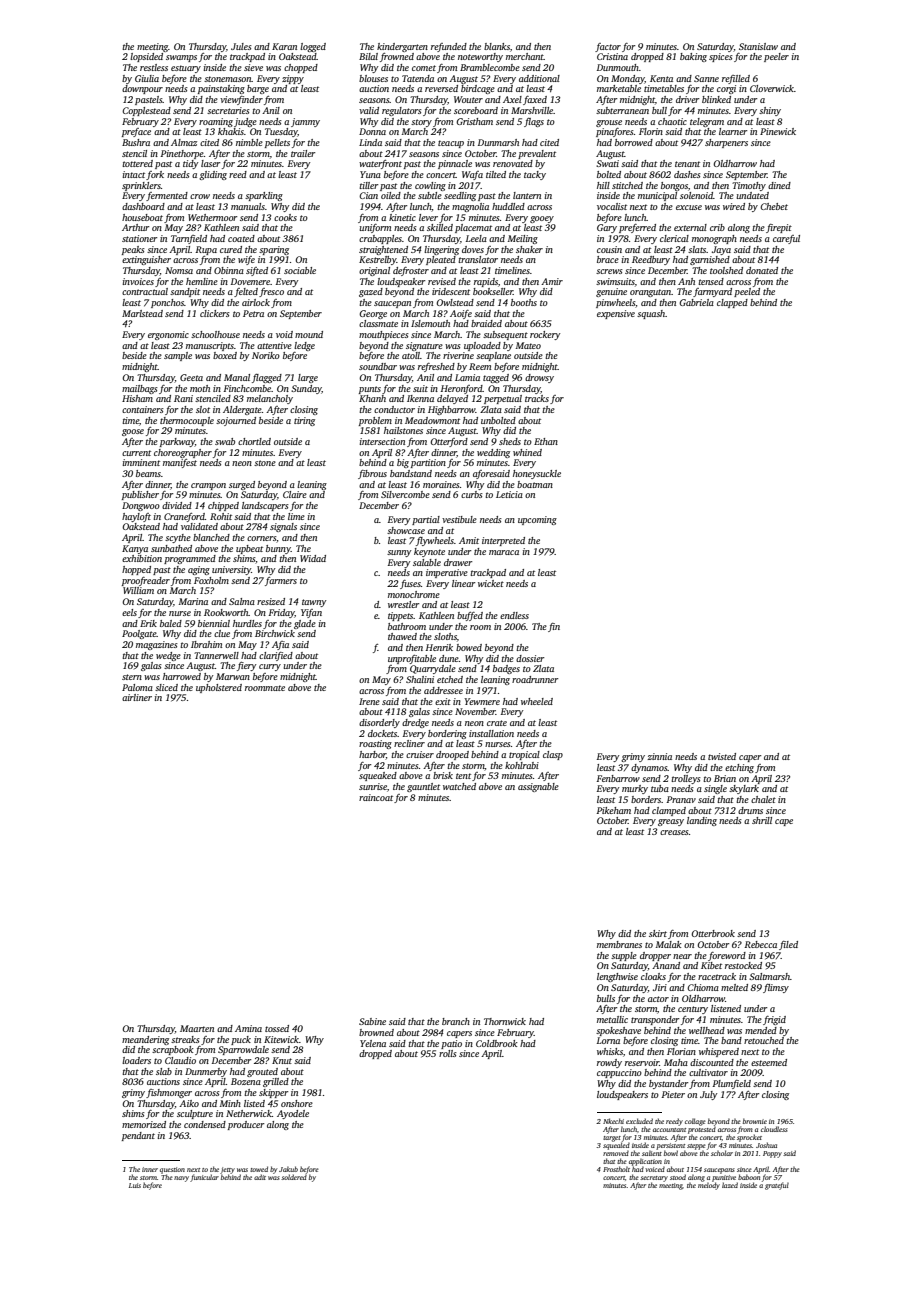 This screenshot has width=924, height=1308. Describe the element at coordinates (448, 1053) in the screenshot. I see `rolls` at that location.
